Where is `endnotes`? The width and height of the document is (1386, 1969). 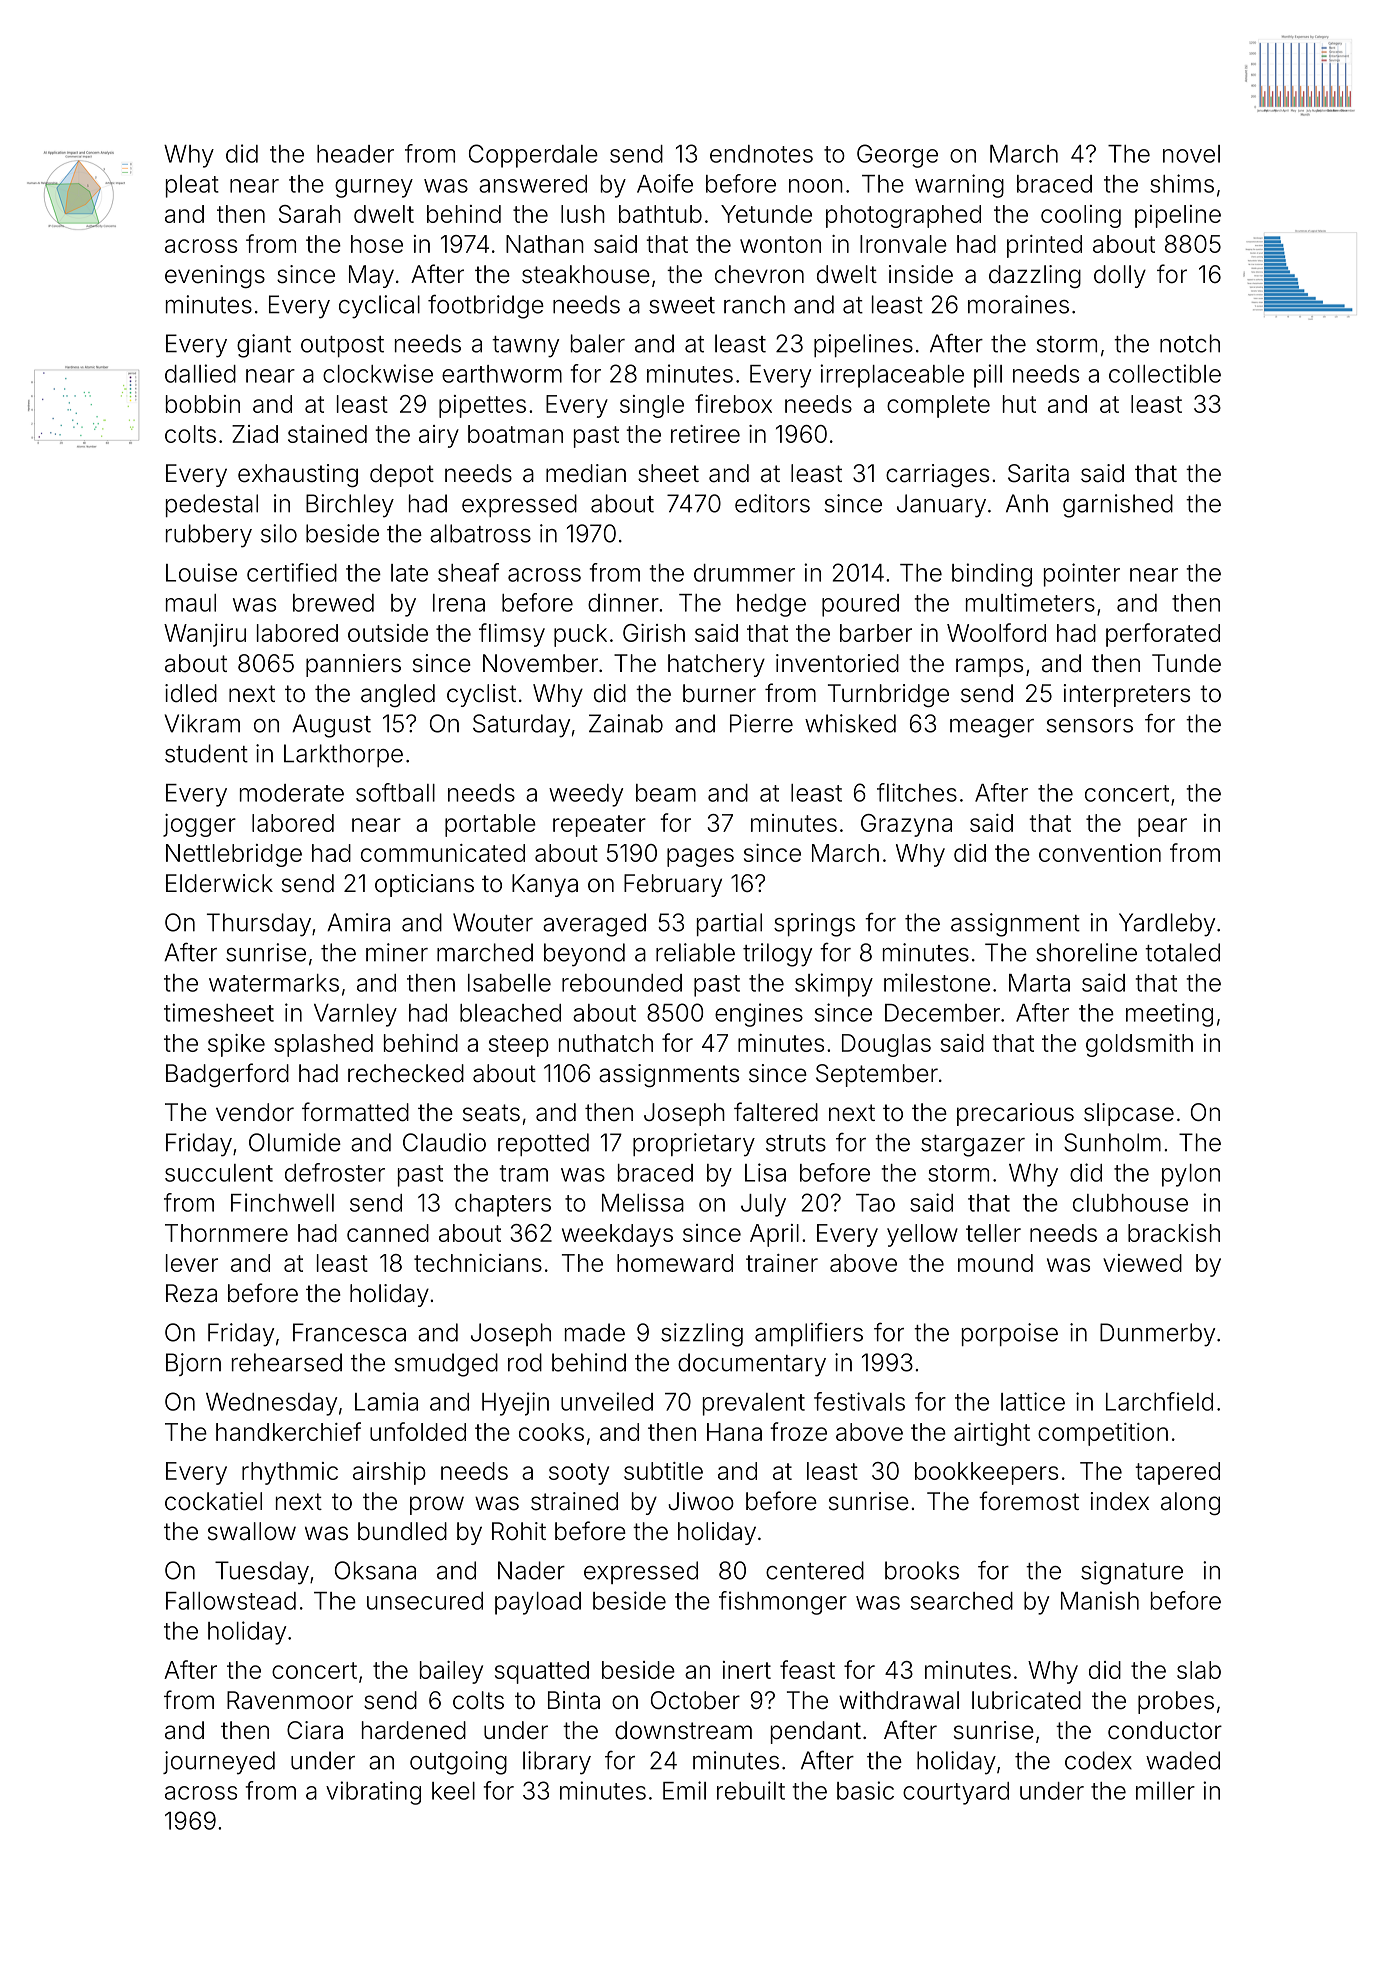 endnotes is located at coordinates (761, 154).
